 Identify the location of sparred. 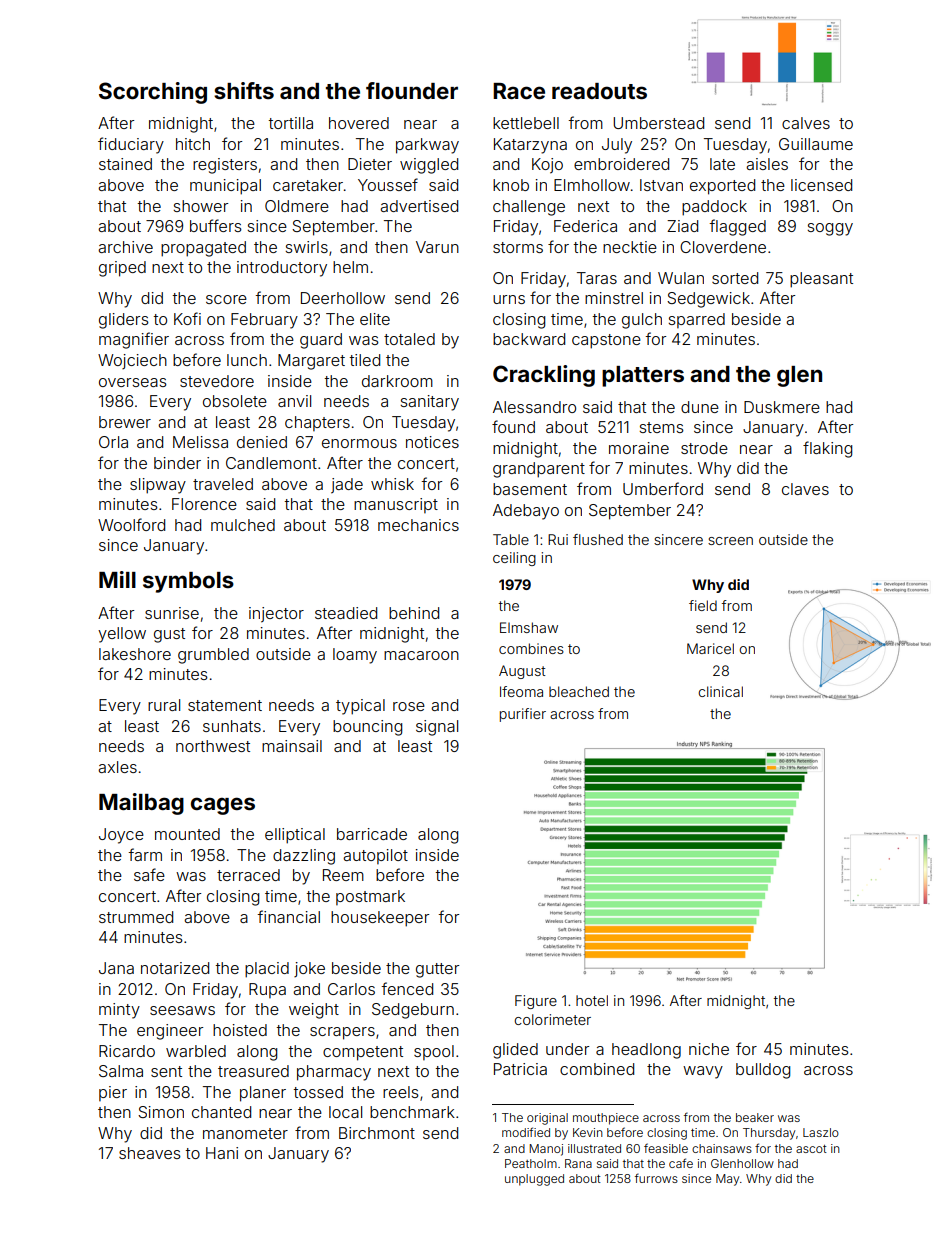
(696, 320).
